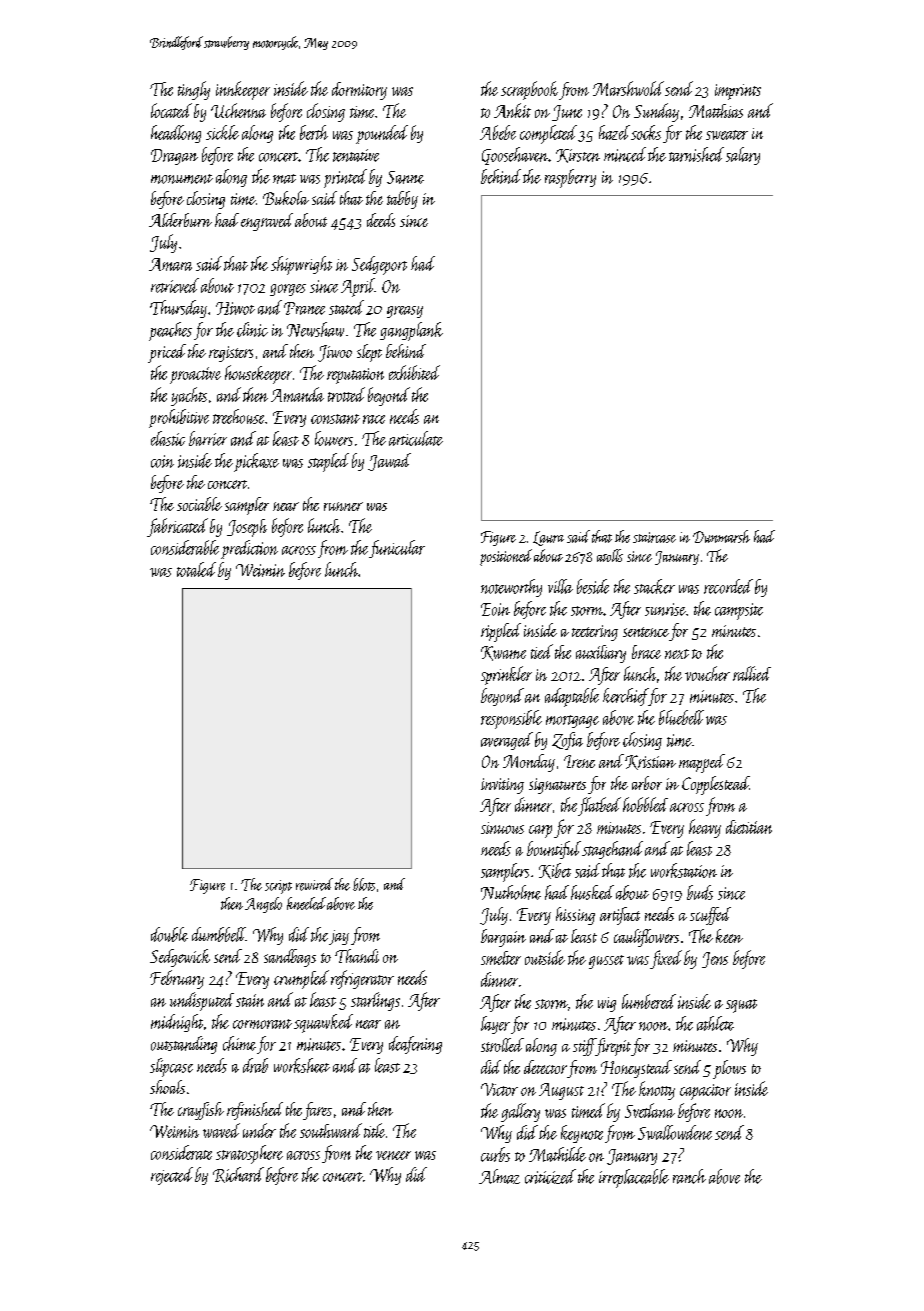 The image size is (924, 1311). Describe the element at coordinates (196, 569) in the screenshot. I see `totaled` at that location.
